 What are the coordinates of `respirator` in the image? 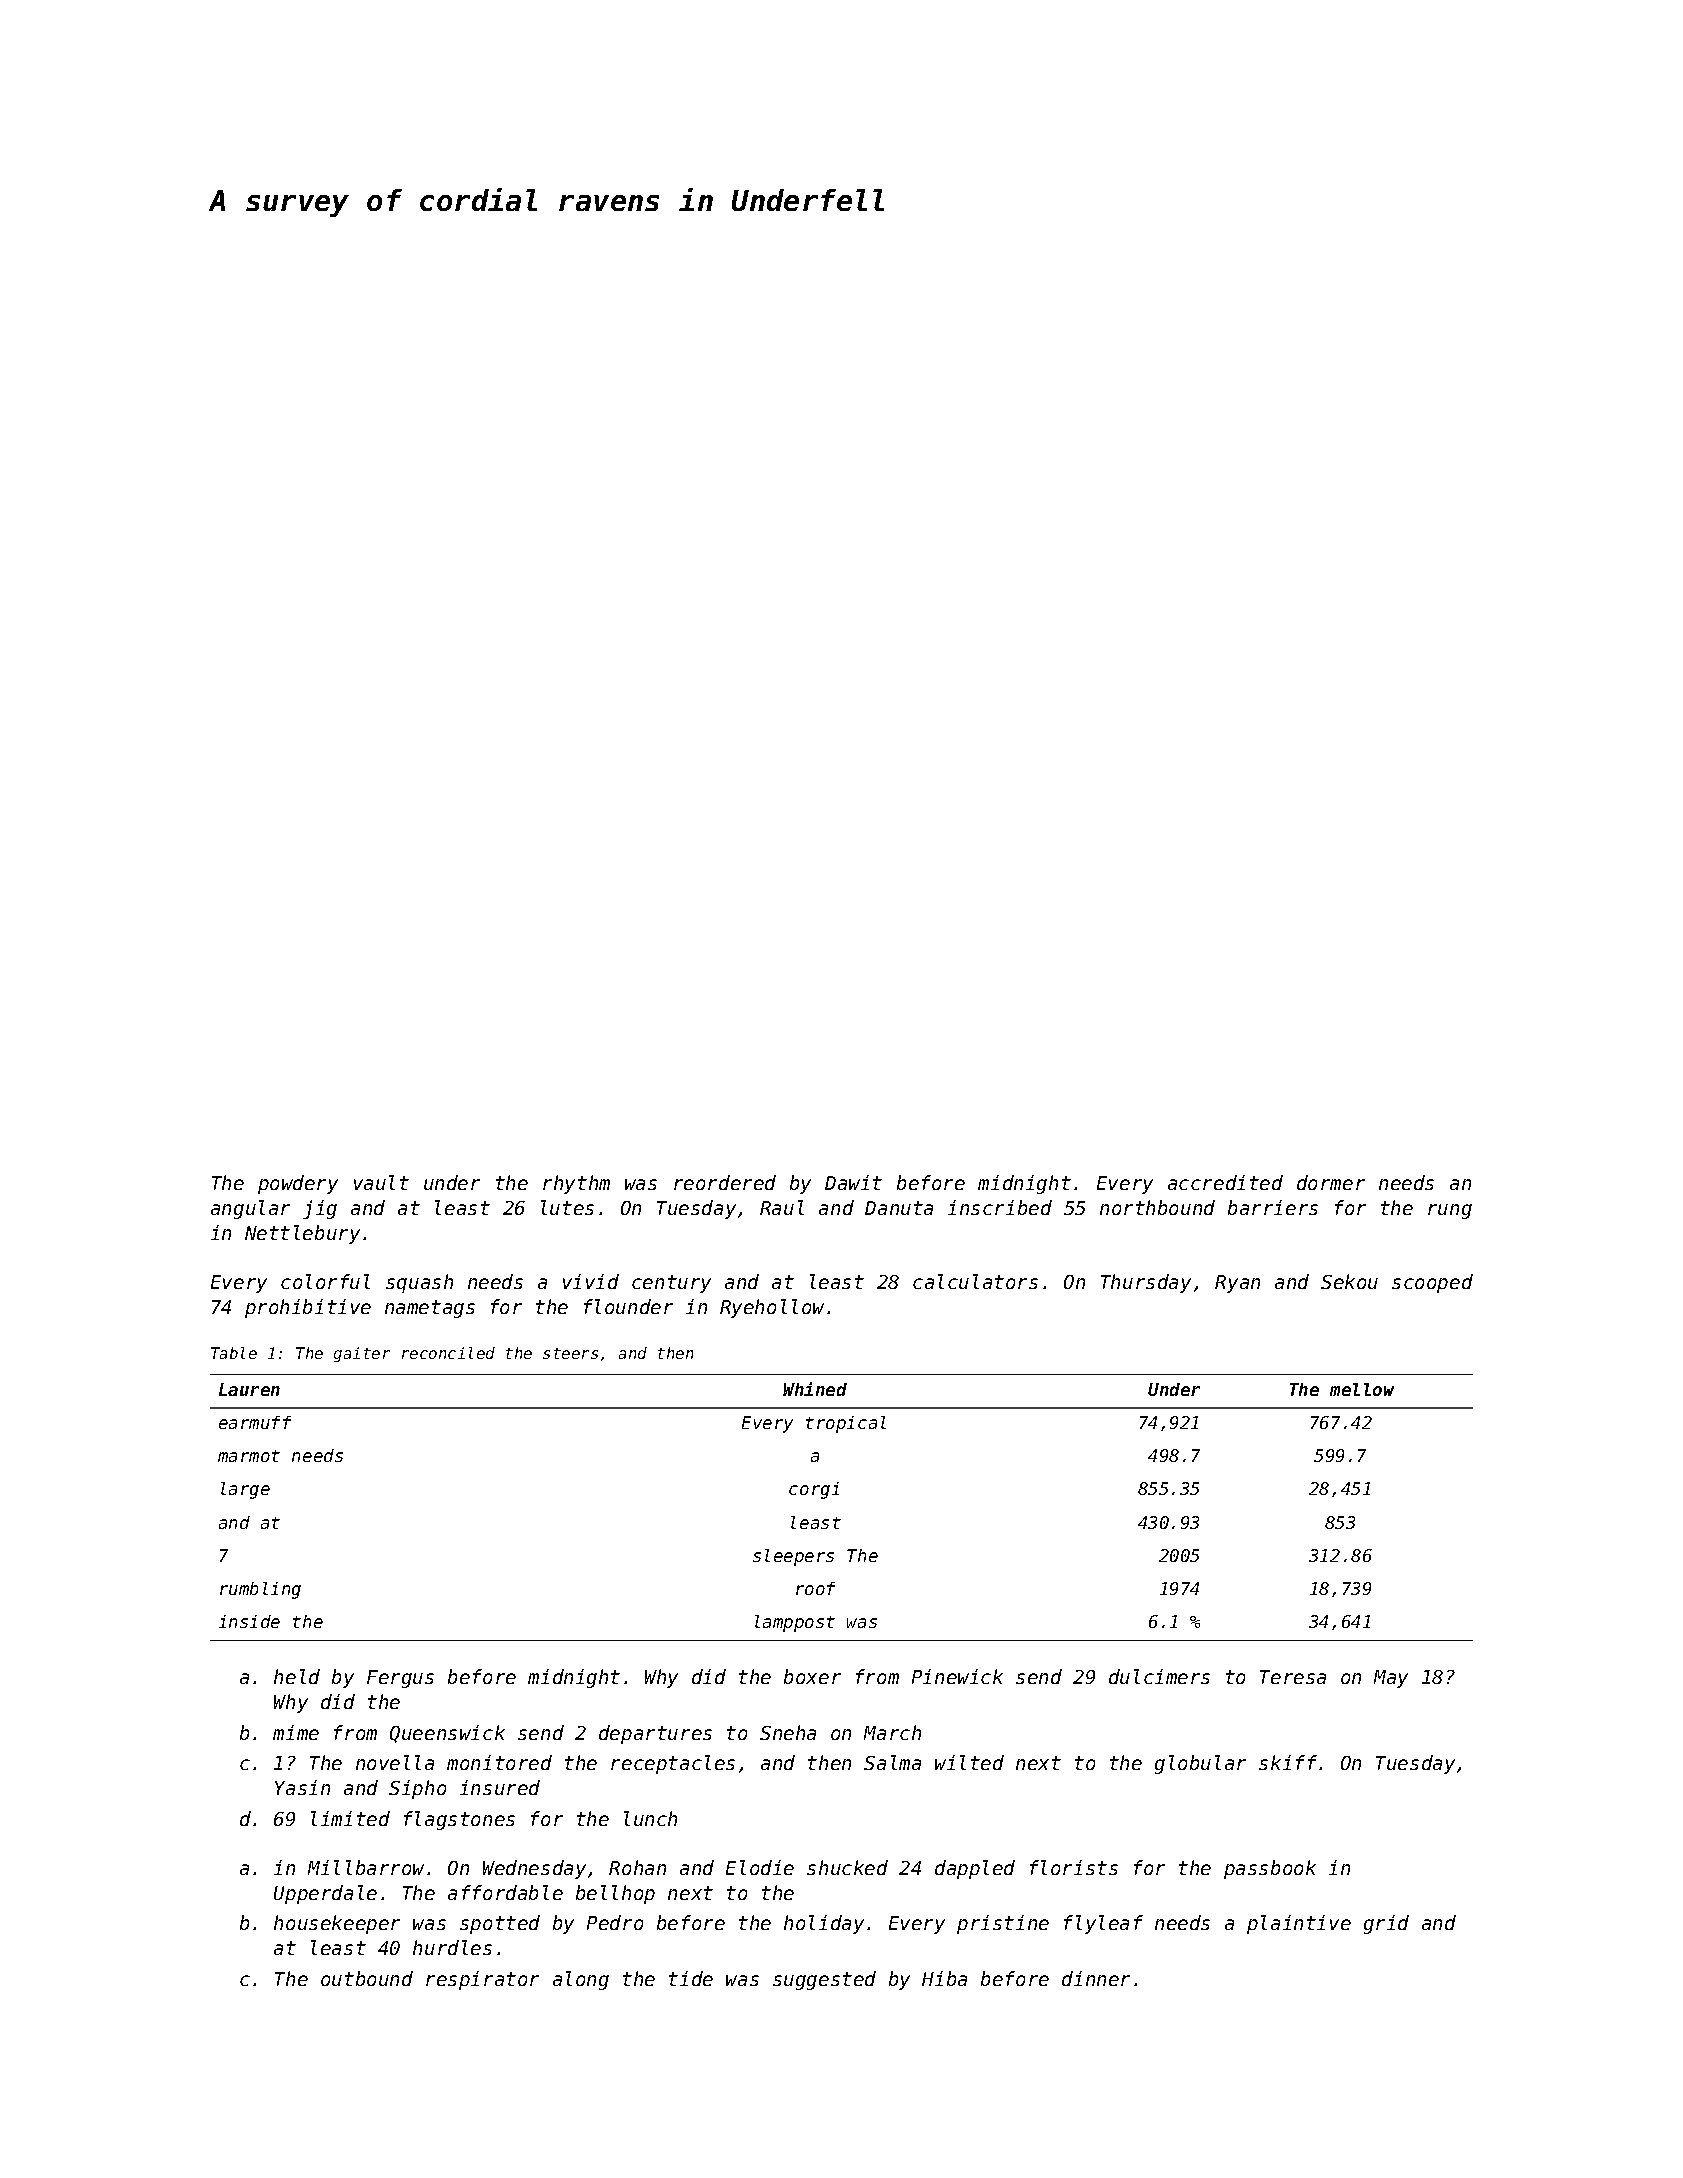 It's located at (482, 1980).
